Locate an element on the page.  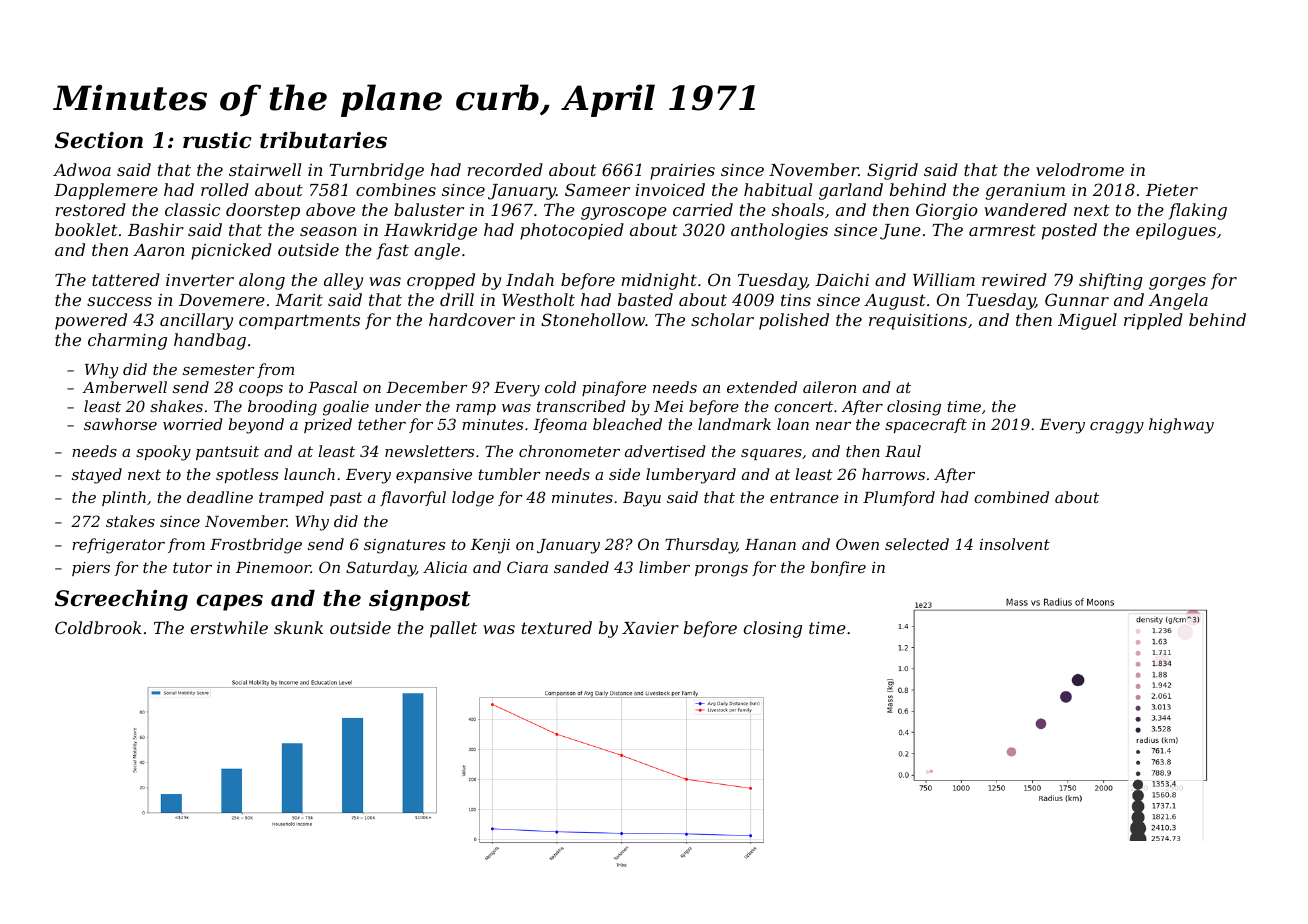
epilogues is located at coordinates (1176, 231).
